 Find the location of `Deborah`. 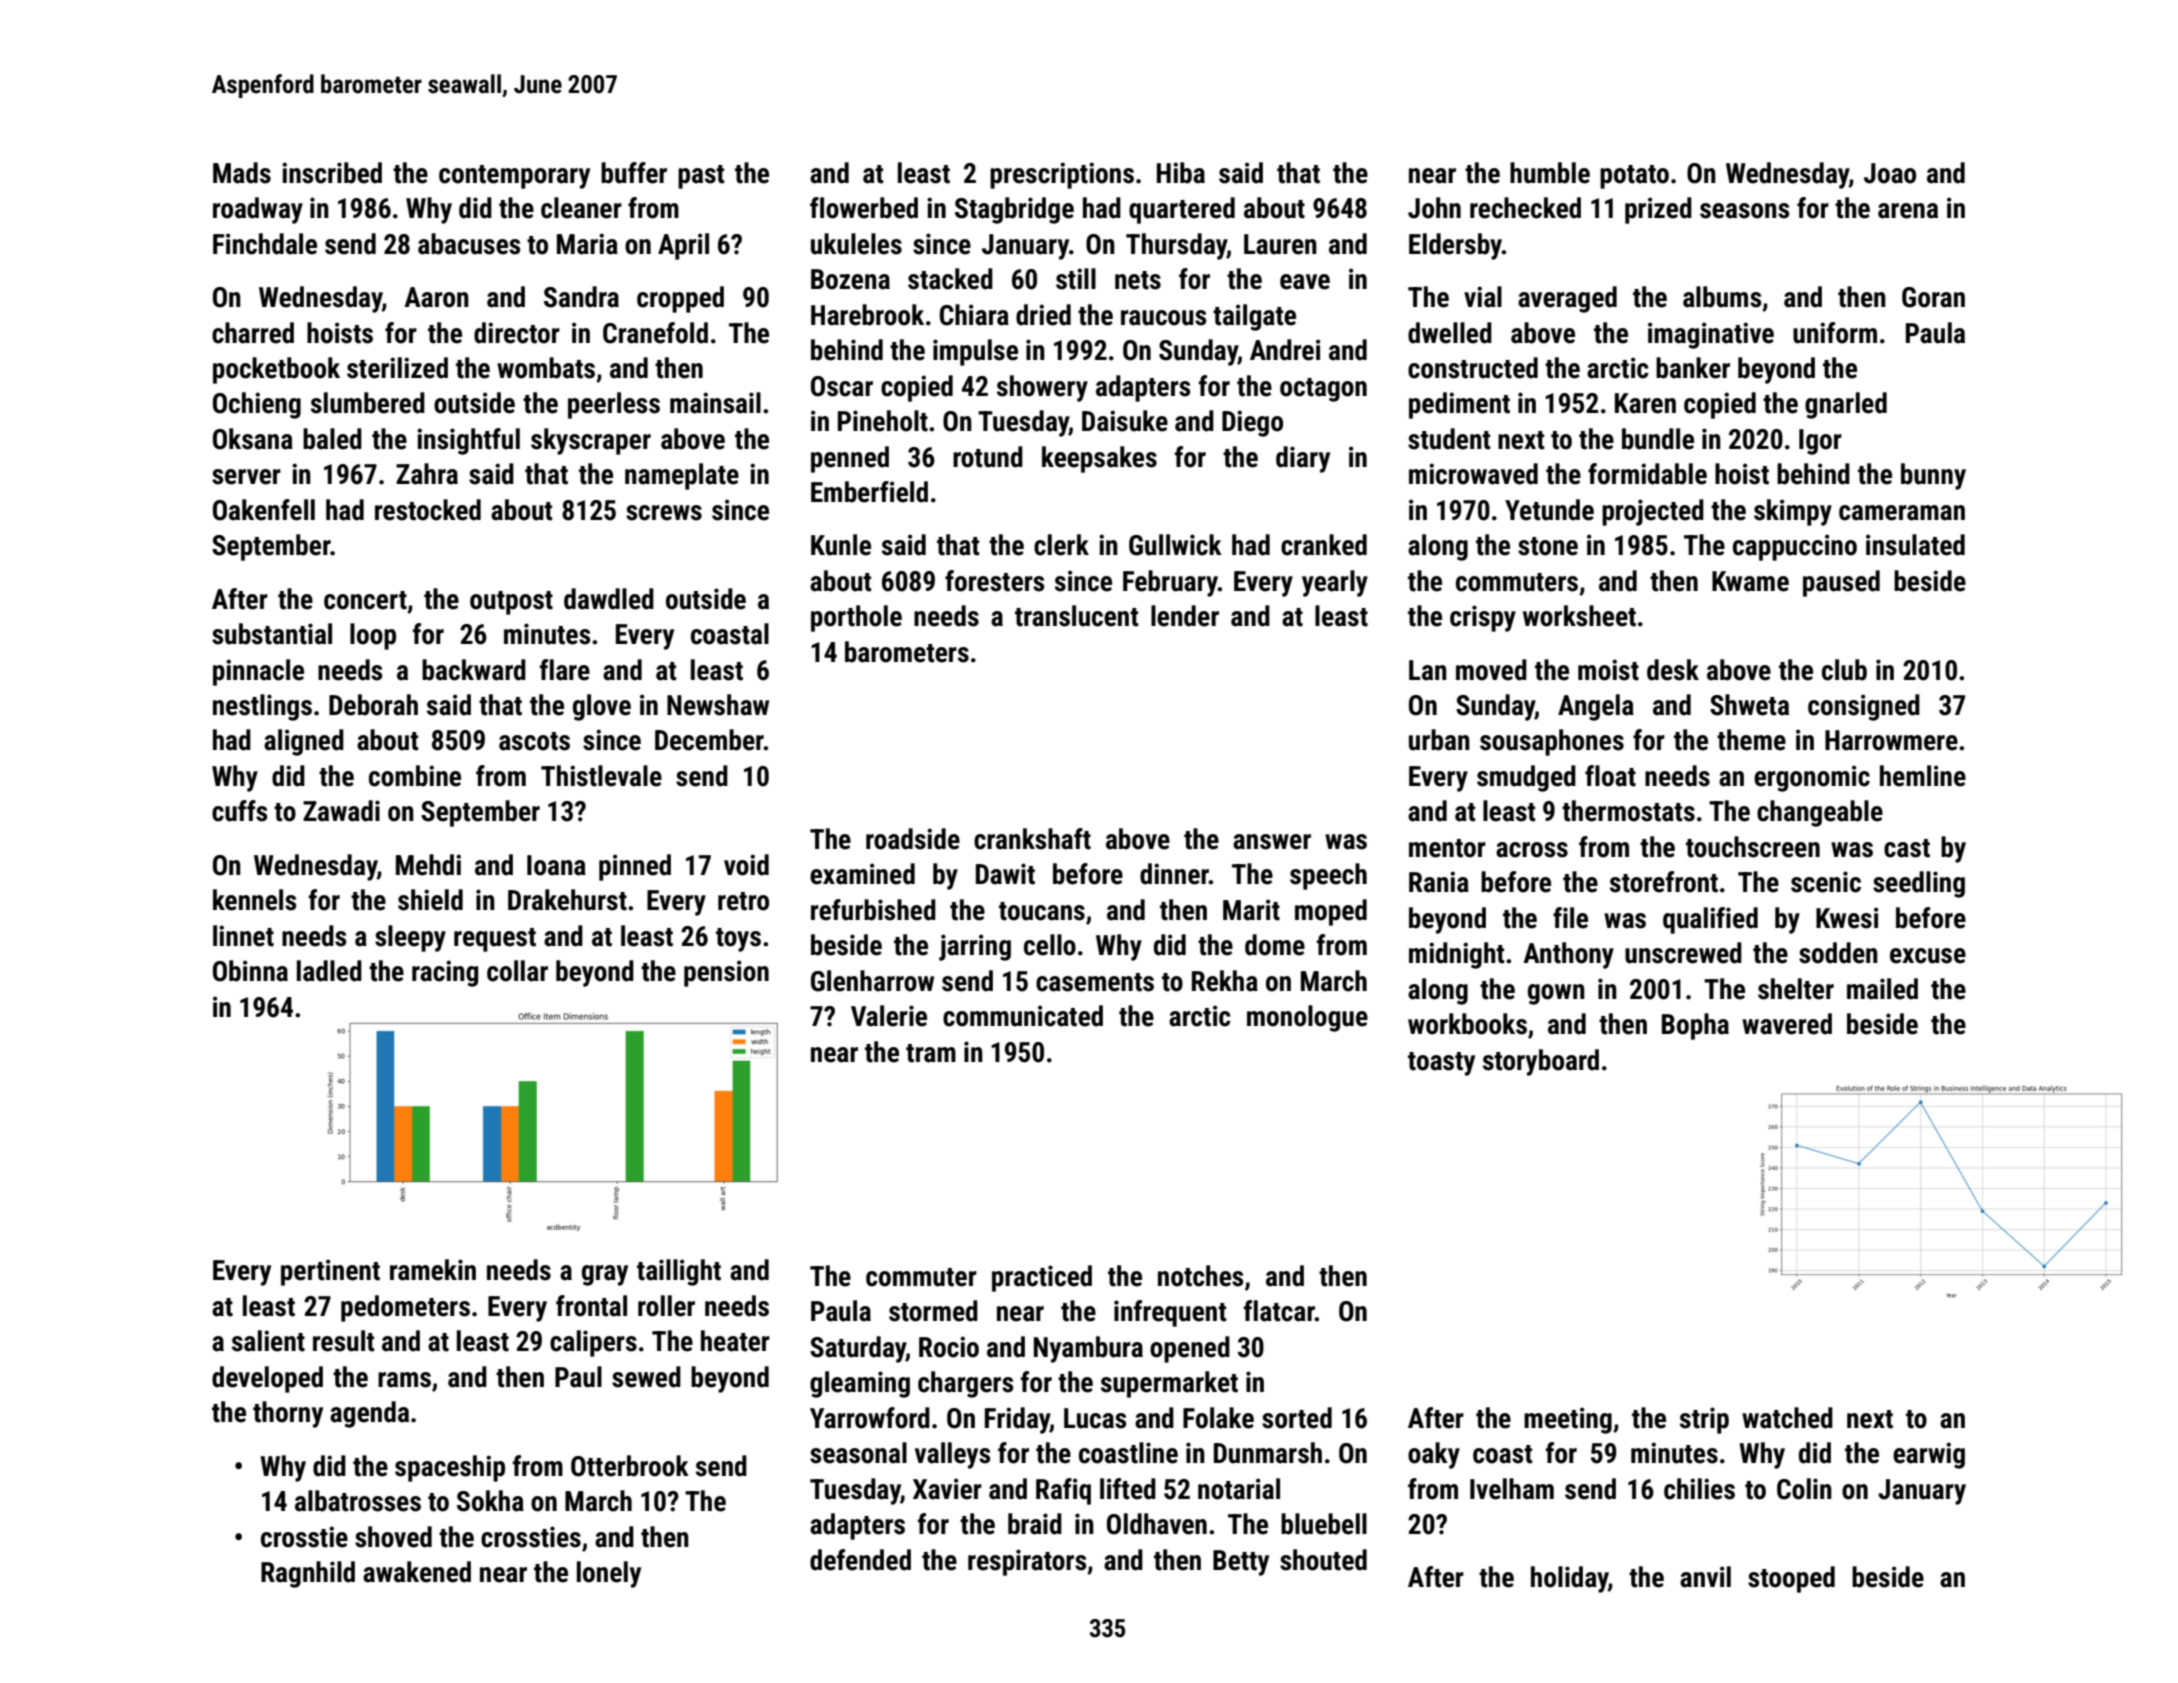

Deborah is located at coordinates (373, 705).
